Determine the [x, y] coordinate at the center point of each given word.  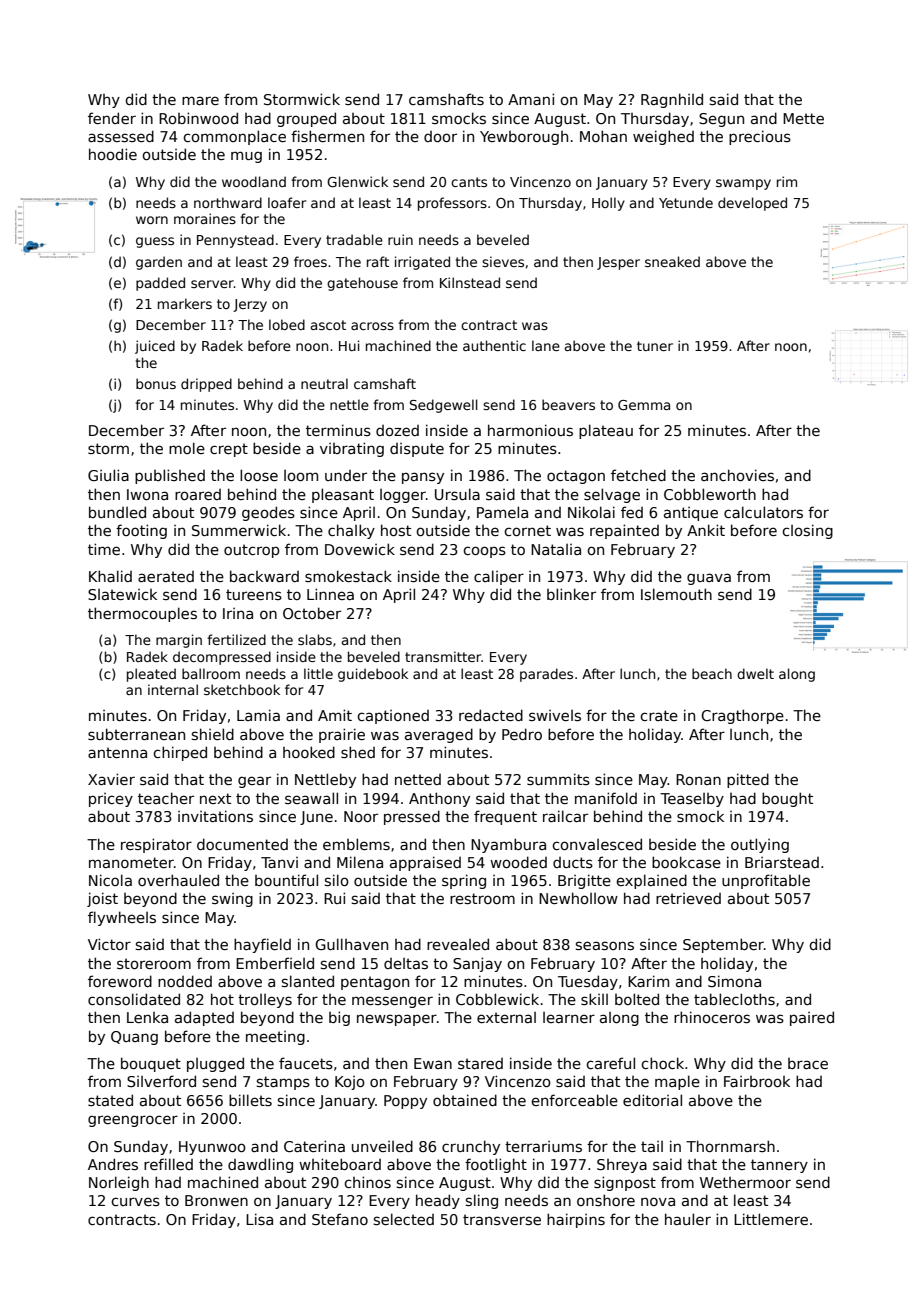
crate [659, 715]
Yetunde [686, 202]
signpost [625, 1183]
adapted [204, 1018]
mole [187, 448]
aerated [166, 576]
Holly [608, 204]
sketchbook [242, 689]
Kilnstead [470, 282]
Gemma [644, 405]
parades [546, 675]
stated [110, 1100]
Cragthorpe [742, 716]
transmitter [443, 656]
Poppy [405, 1102]
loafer [287, 202]
